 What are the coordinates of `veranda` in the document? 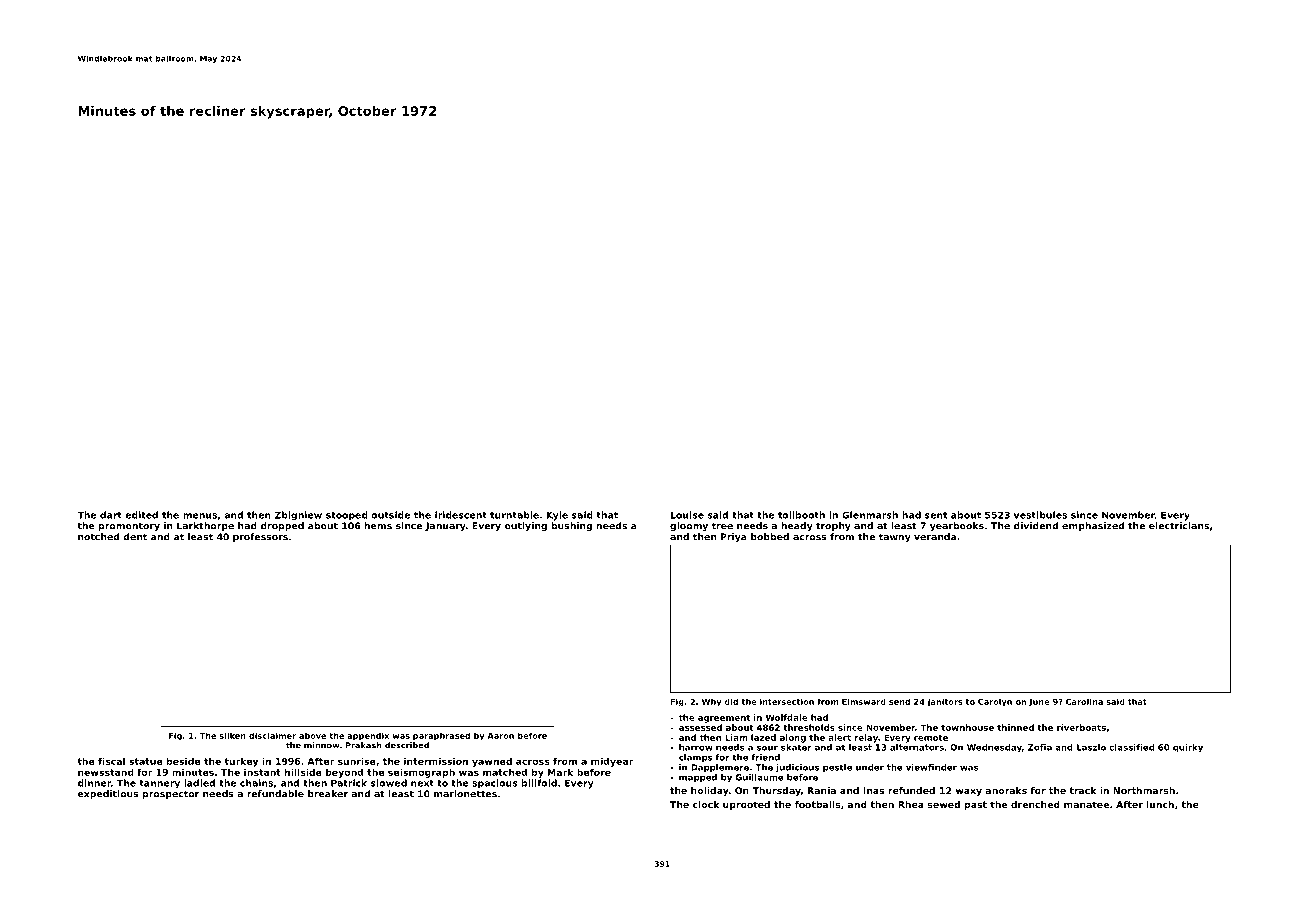 It's located at (935, 537).
